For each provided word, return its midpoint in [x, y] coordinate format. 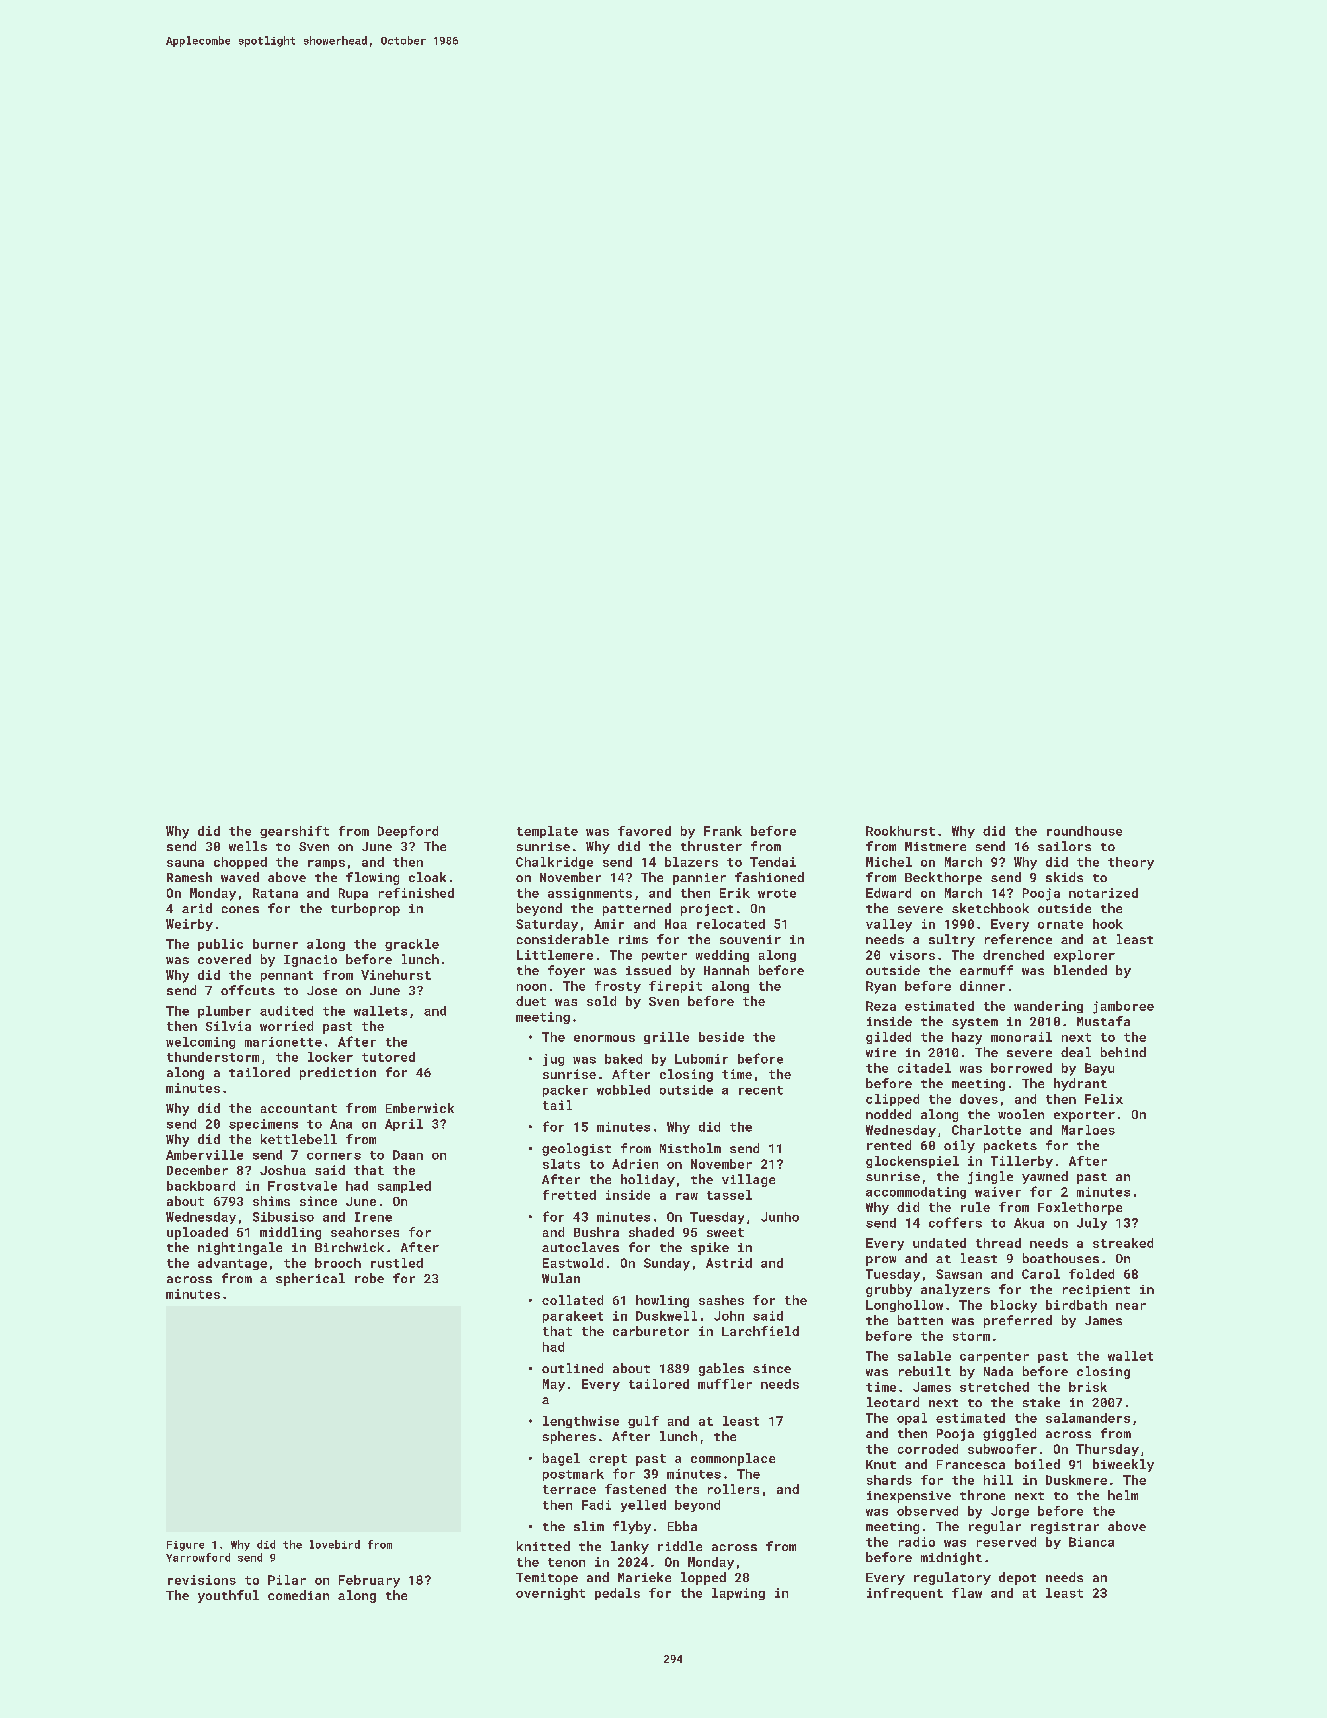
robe [369, 1278]
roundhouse [1084, 831]
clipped [892, 1100]
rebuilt [925, 1371]
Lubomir [701, 1059]
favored [644, 831]
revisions [202, 1580]
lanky [630, 1547]
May [554, 1385]
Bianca [1091, 1542]
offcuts [248, 990]
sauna [185, 863]
